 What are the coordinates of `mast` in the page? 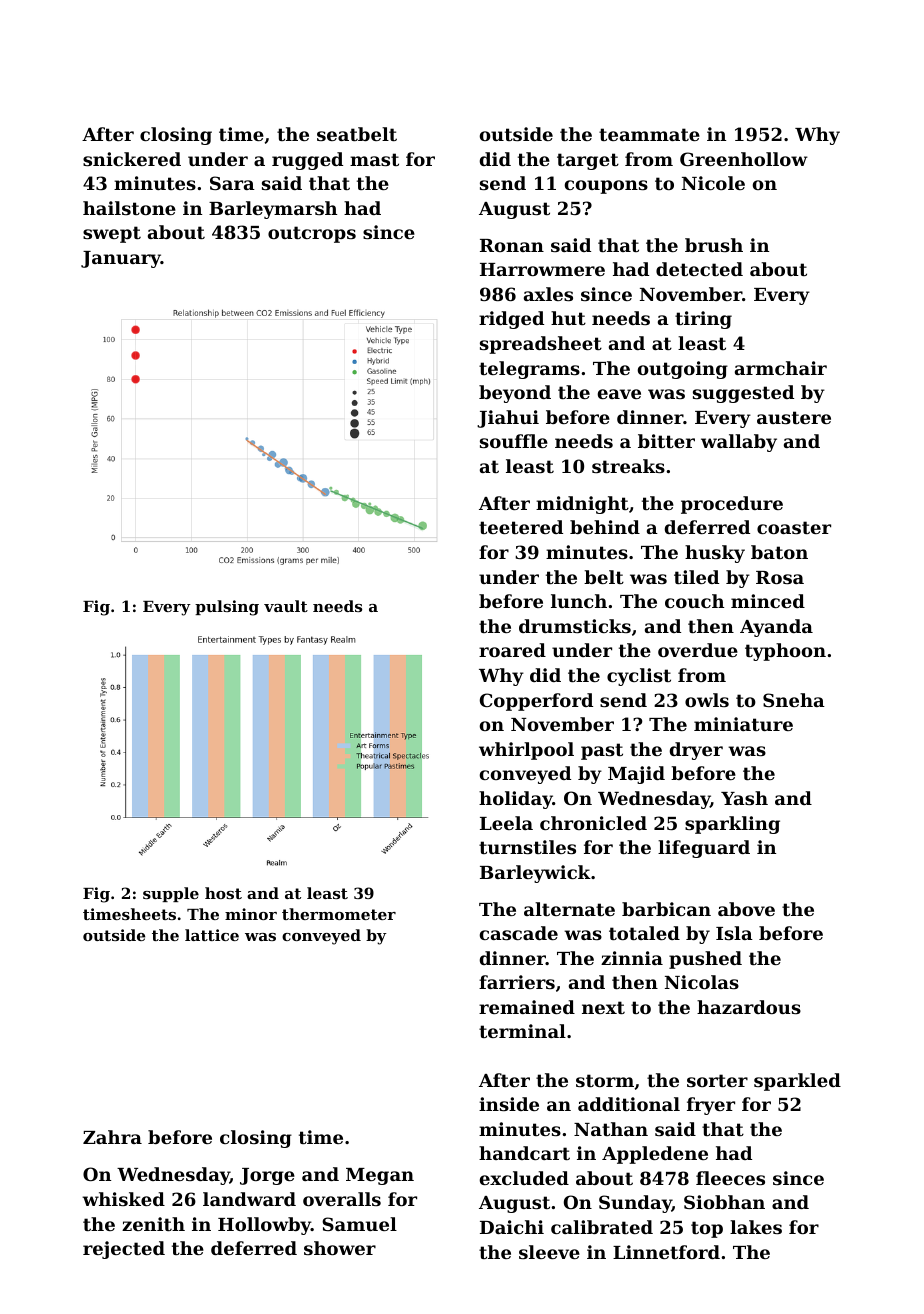 It's located at (374, 159).
